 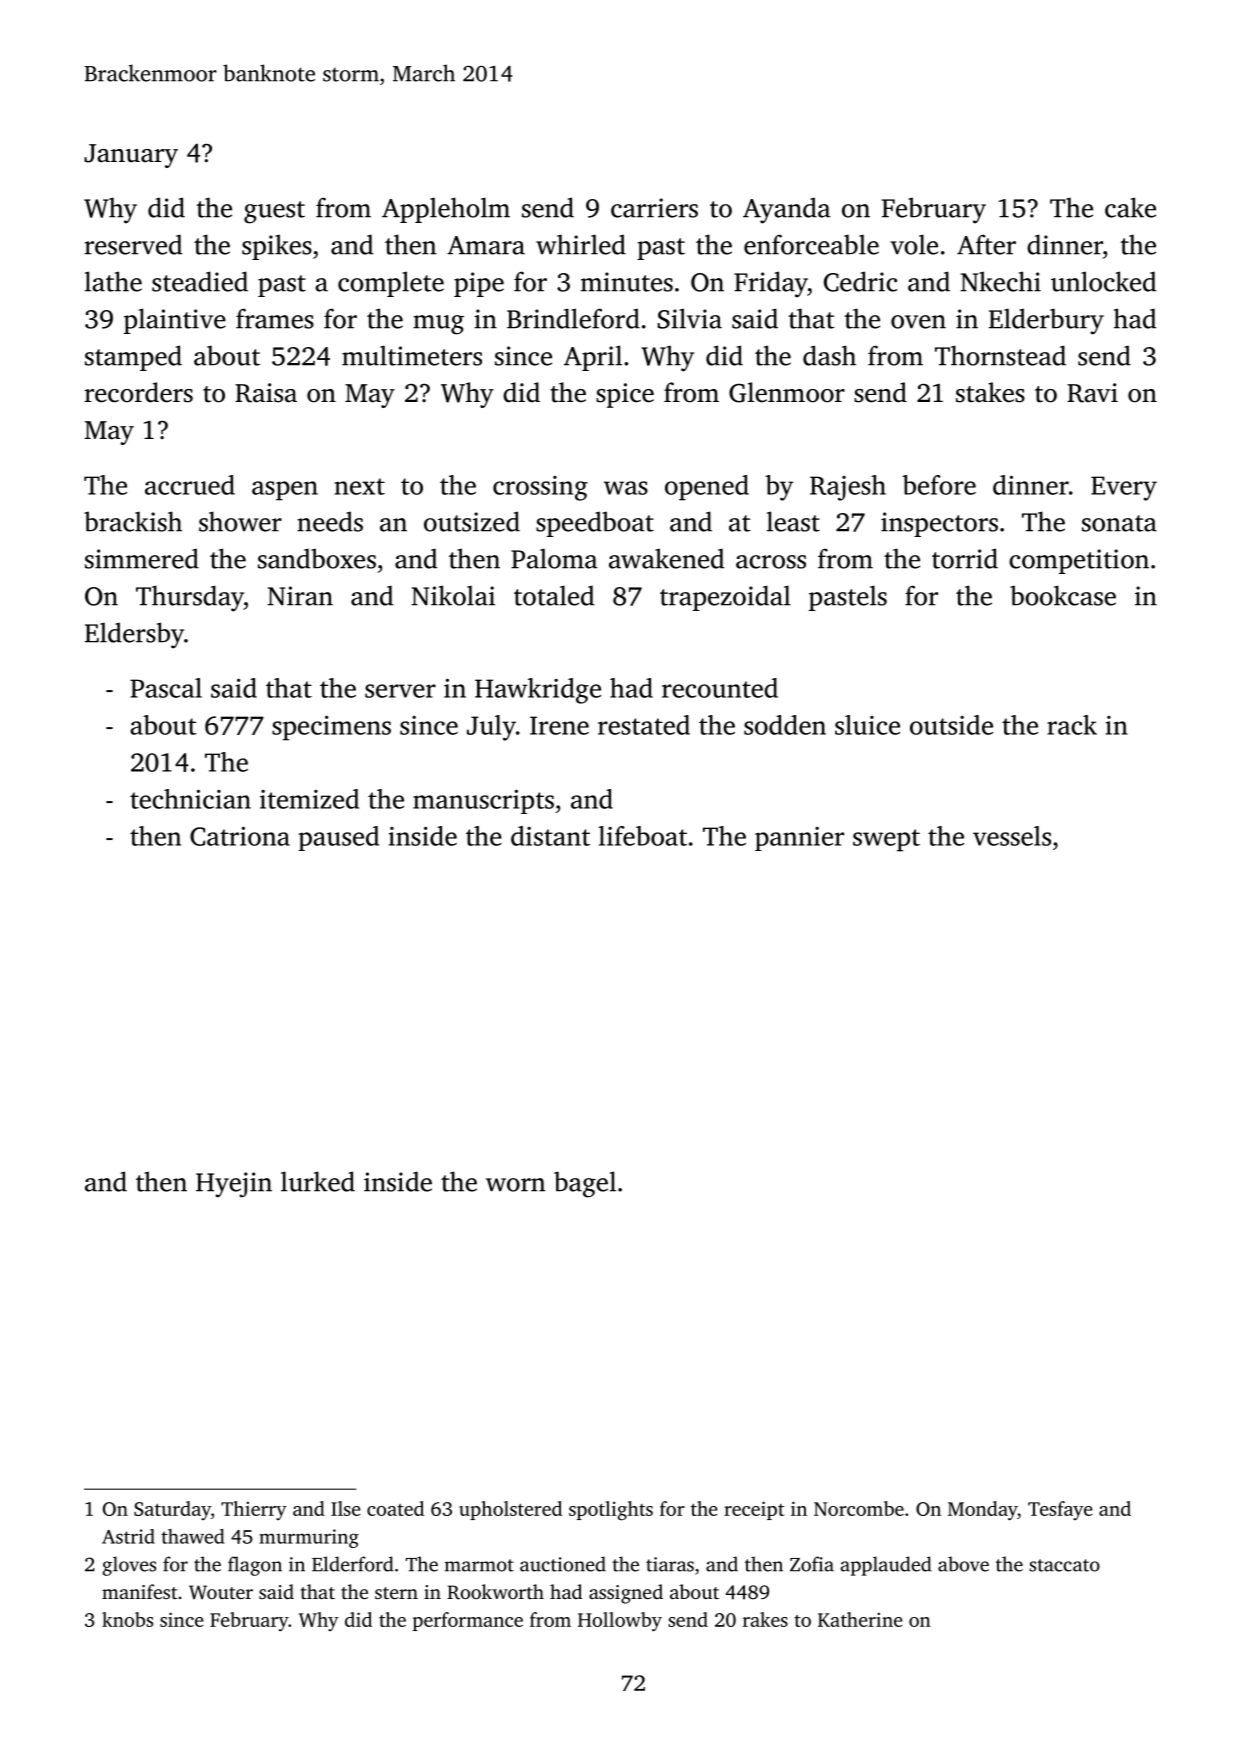 I want to click on After, so click(x=986, y=244).
